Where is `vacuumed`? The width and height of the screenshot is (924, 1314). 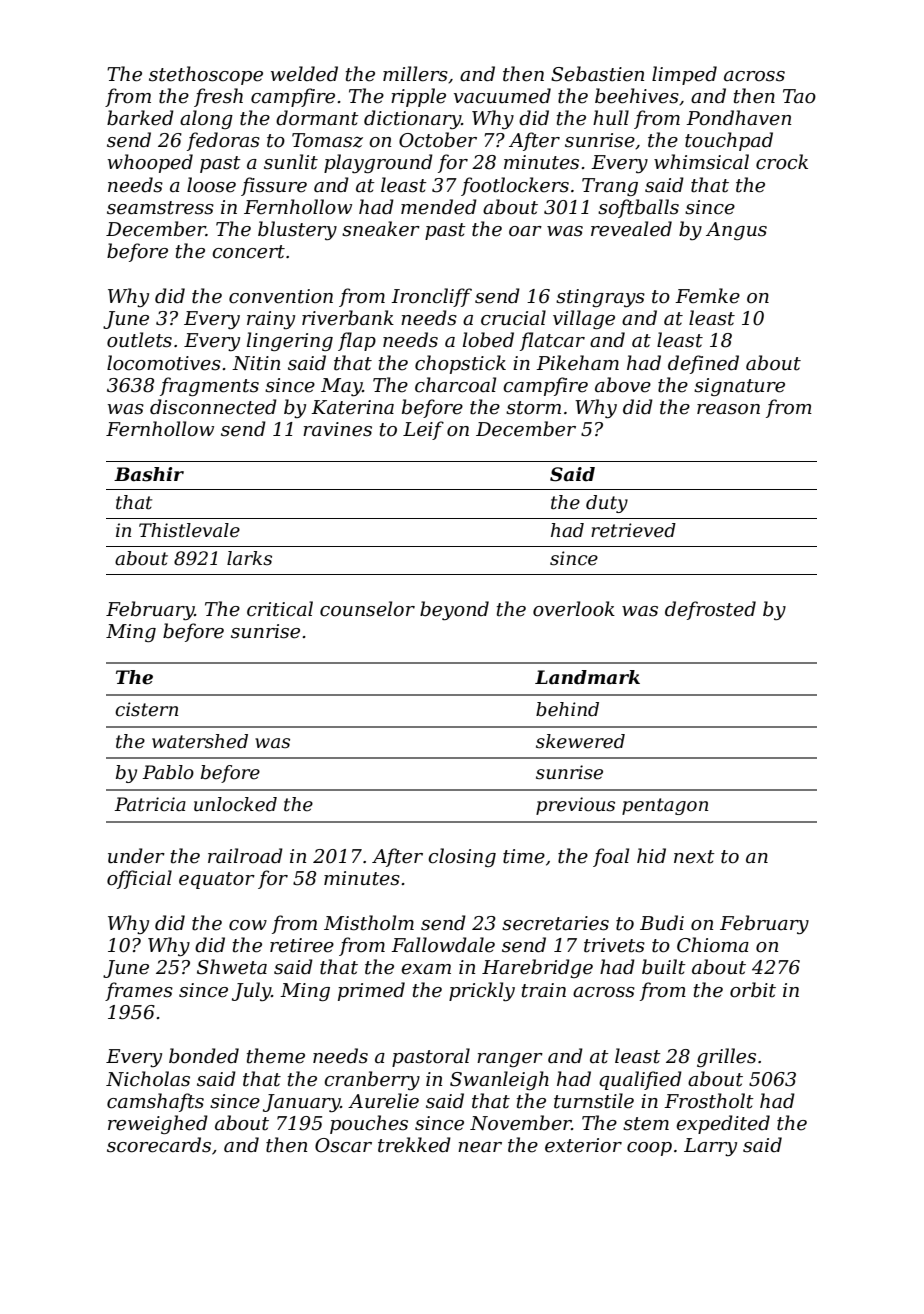
vacuumed is located at coordinates (502, 96).
